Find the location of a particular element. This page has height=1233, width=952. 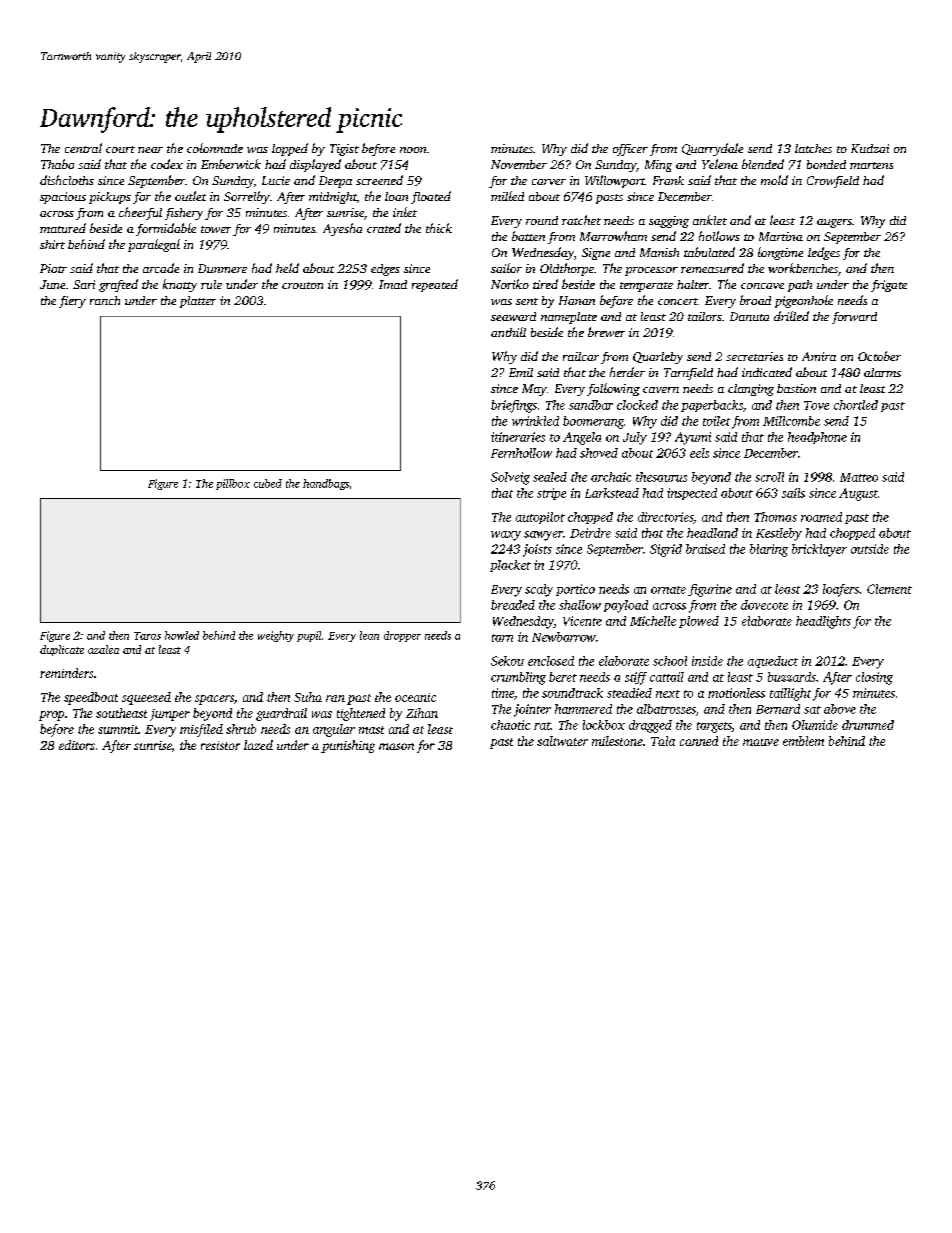

Taras is located at coordinates (147, 636).
